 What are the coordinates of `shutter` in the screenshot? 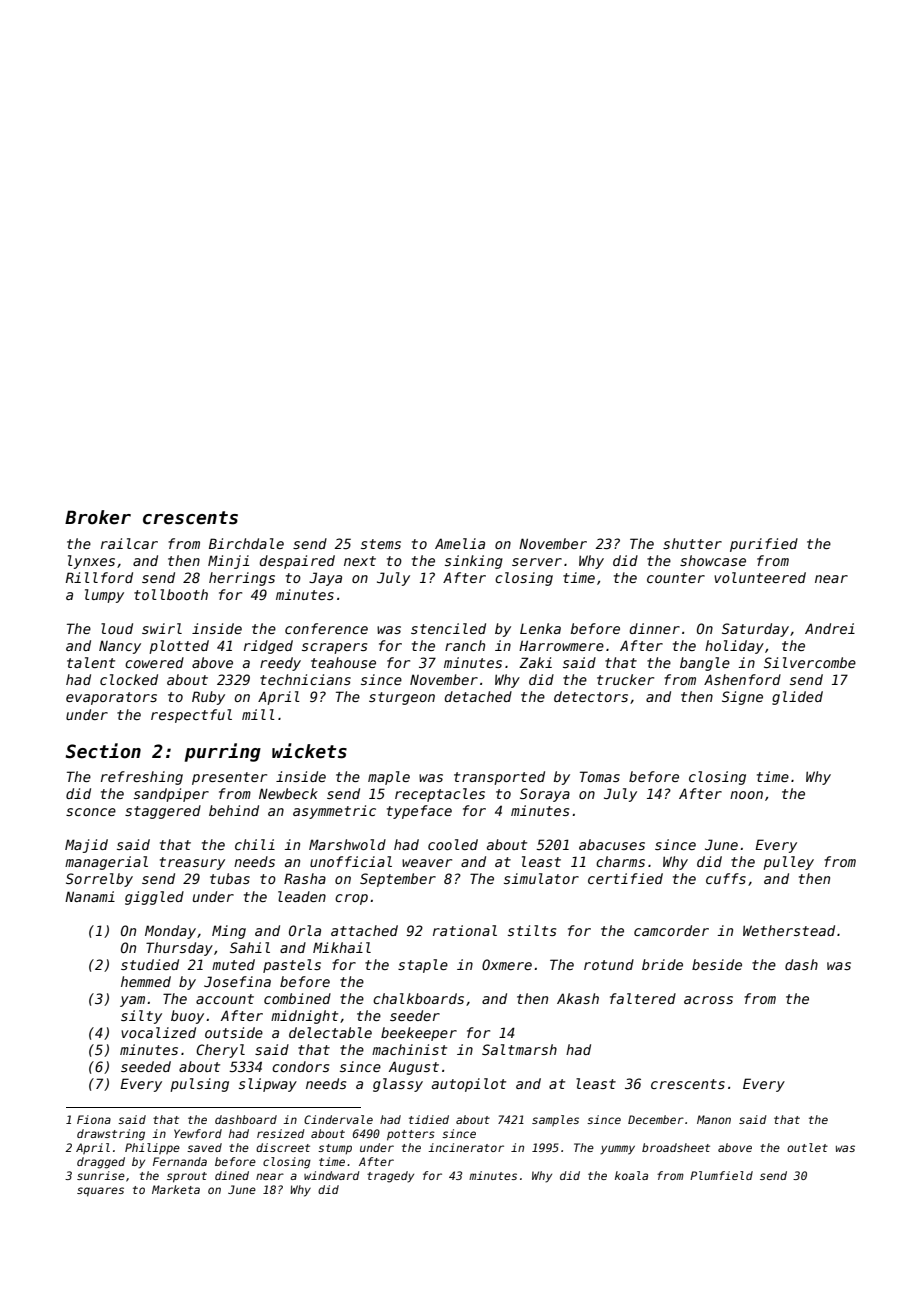 It's located at (692, 543).
